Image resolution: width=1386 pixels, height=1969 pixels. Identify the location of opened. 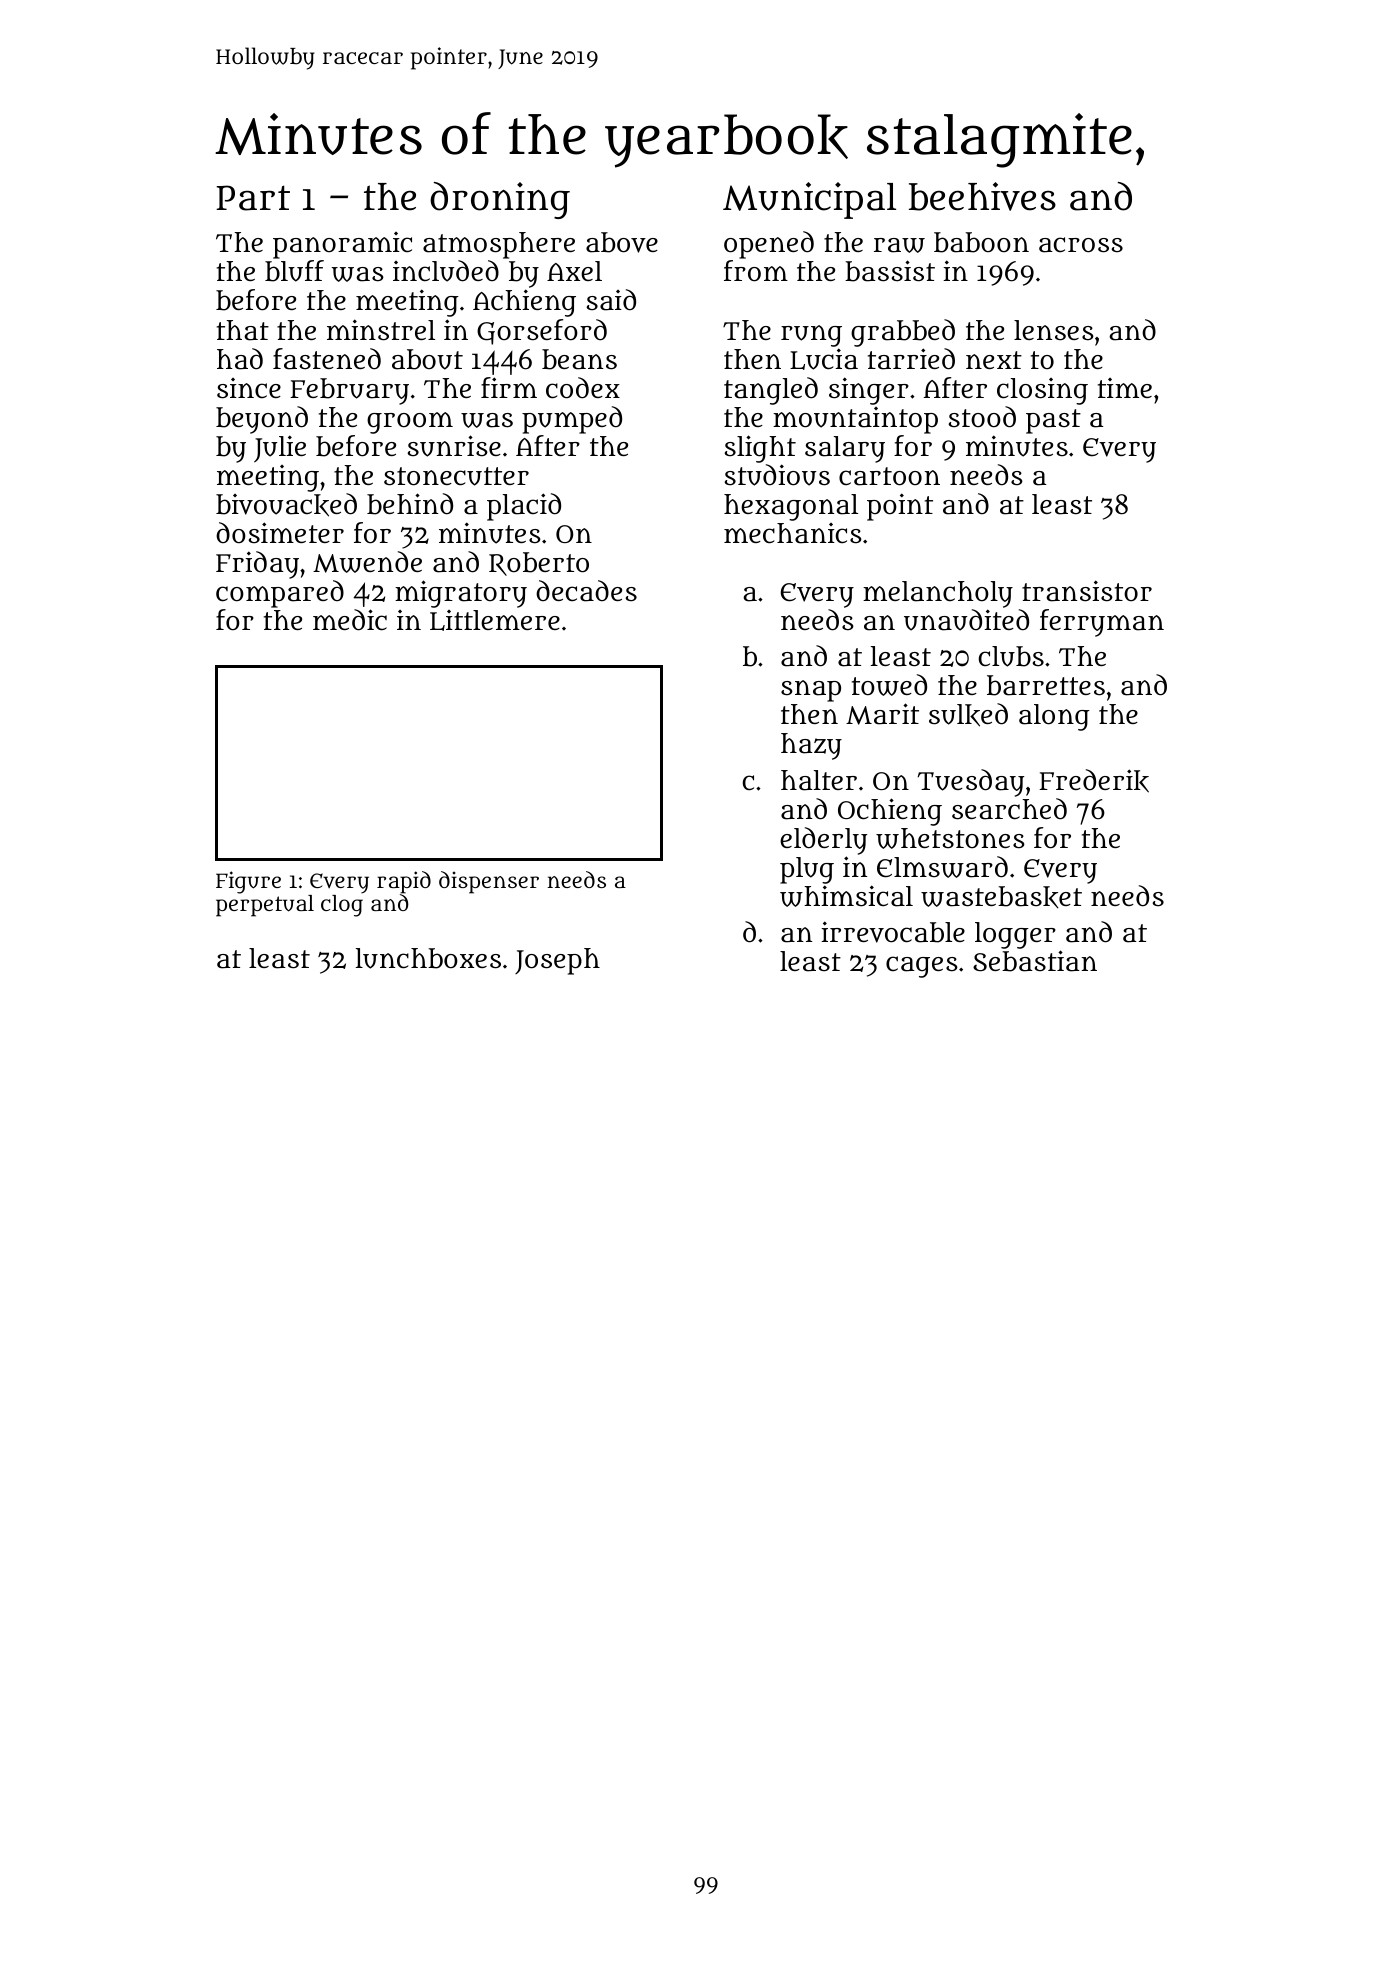
(769, 245).
